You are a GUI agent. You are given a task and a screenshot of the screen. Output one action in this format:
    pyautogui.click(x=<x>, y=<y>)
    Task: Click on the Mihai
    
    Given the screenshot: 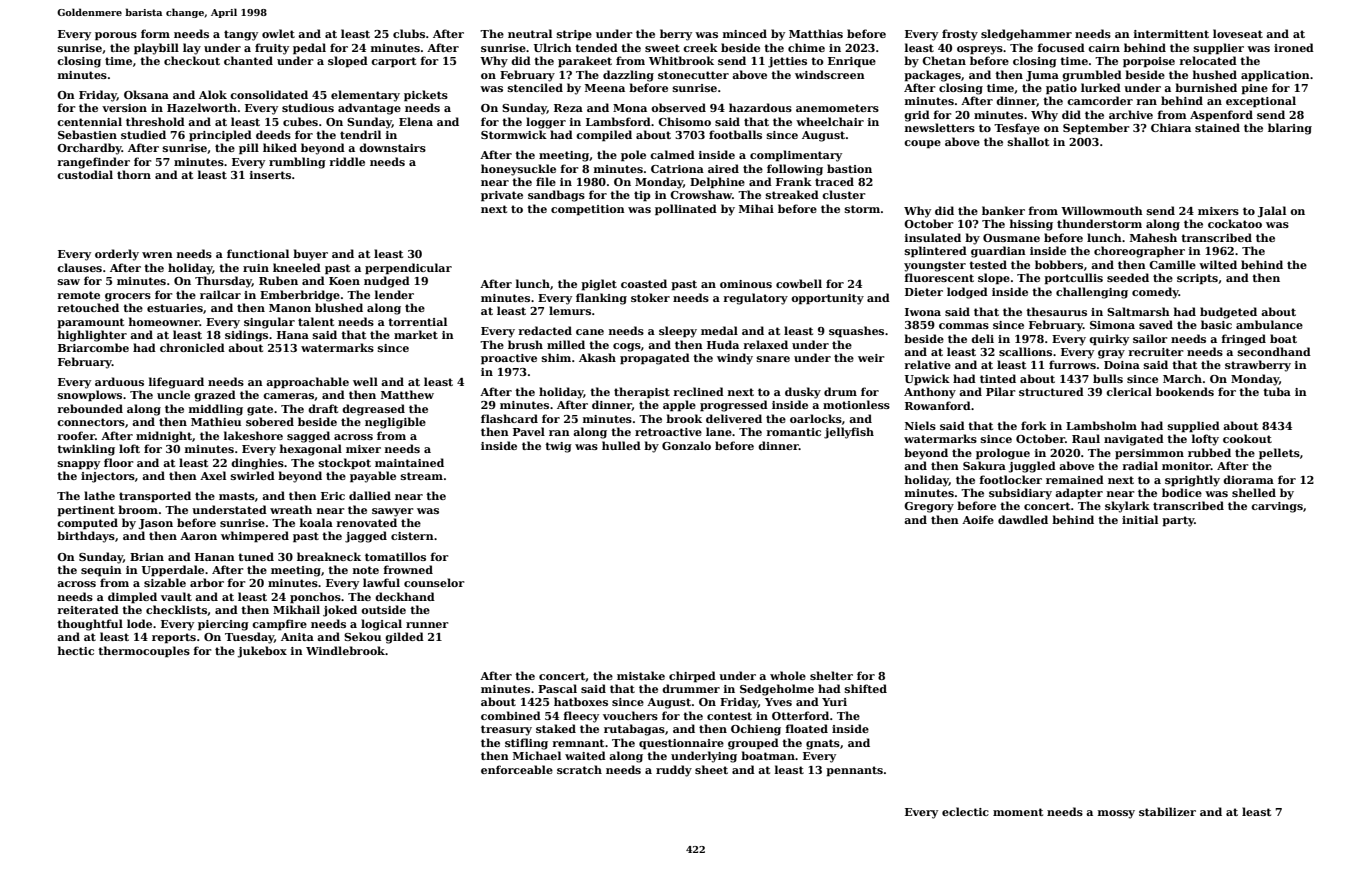 What is the action you would take?
    pyautogui.click(x=756, y=208)
